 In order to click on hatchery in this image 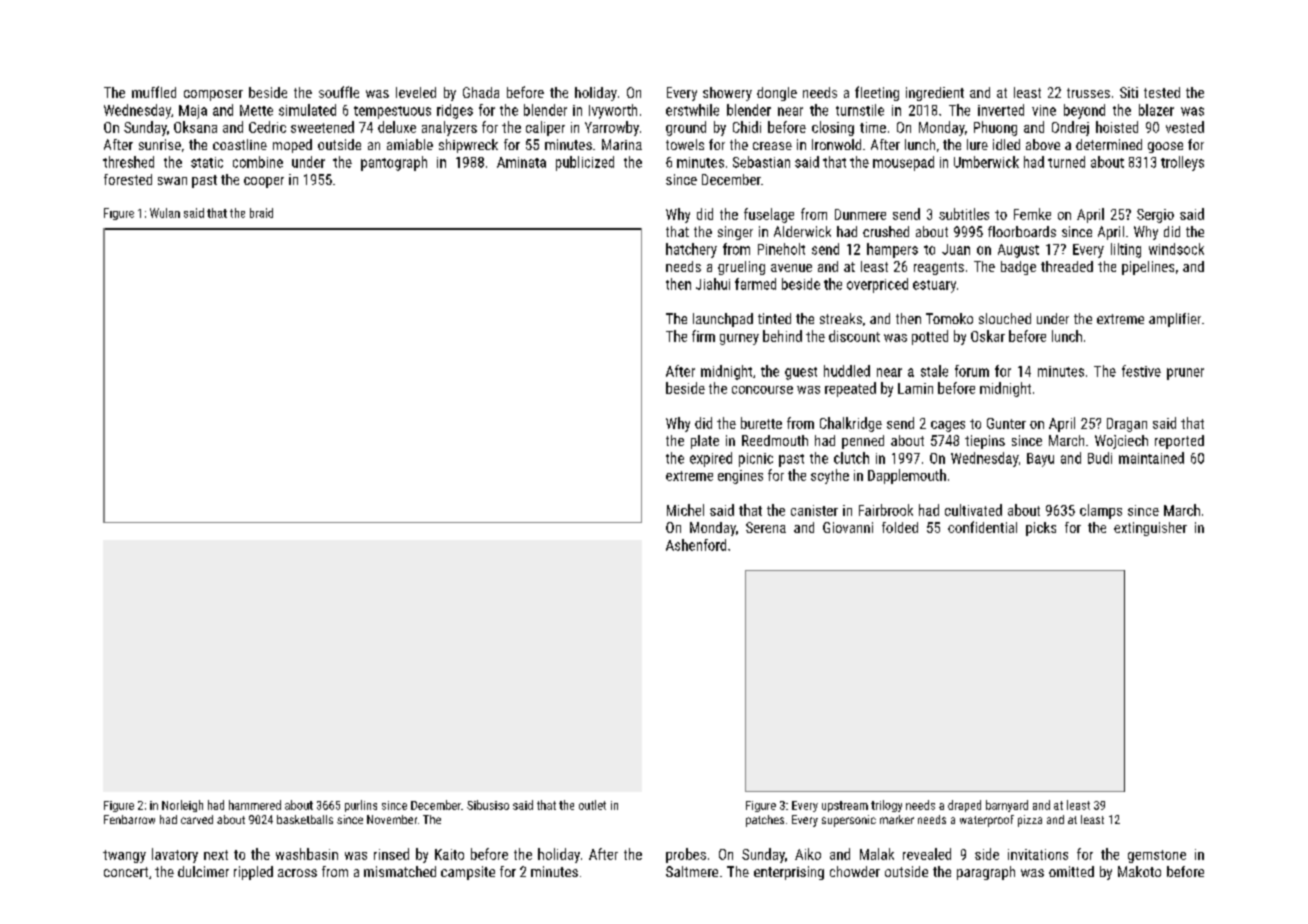, I will do `click(691, 250)`.
